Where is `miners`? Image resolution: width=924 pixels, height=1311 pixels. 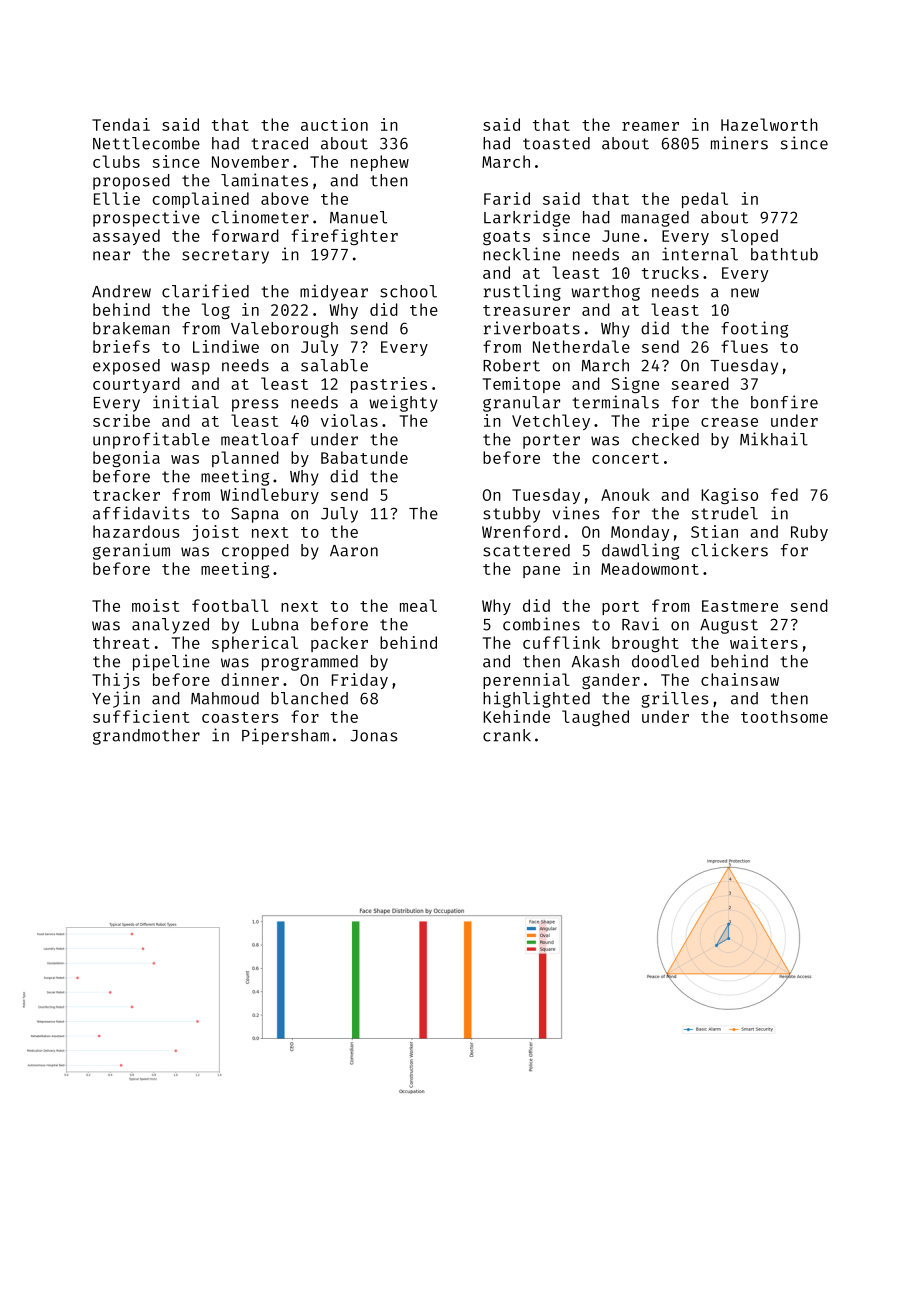 miners is located at coordinates (739, 143).
